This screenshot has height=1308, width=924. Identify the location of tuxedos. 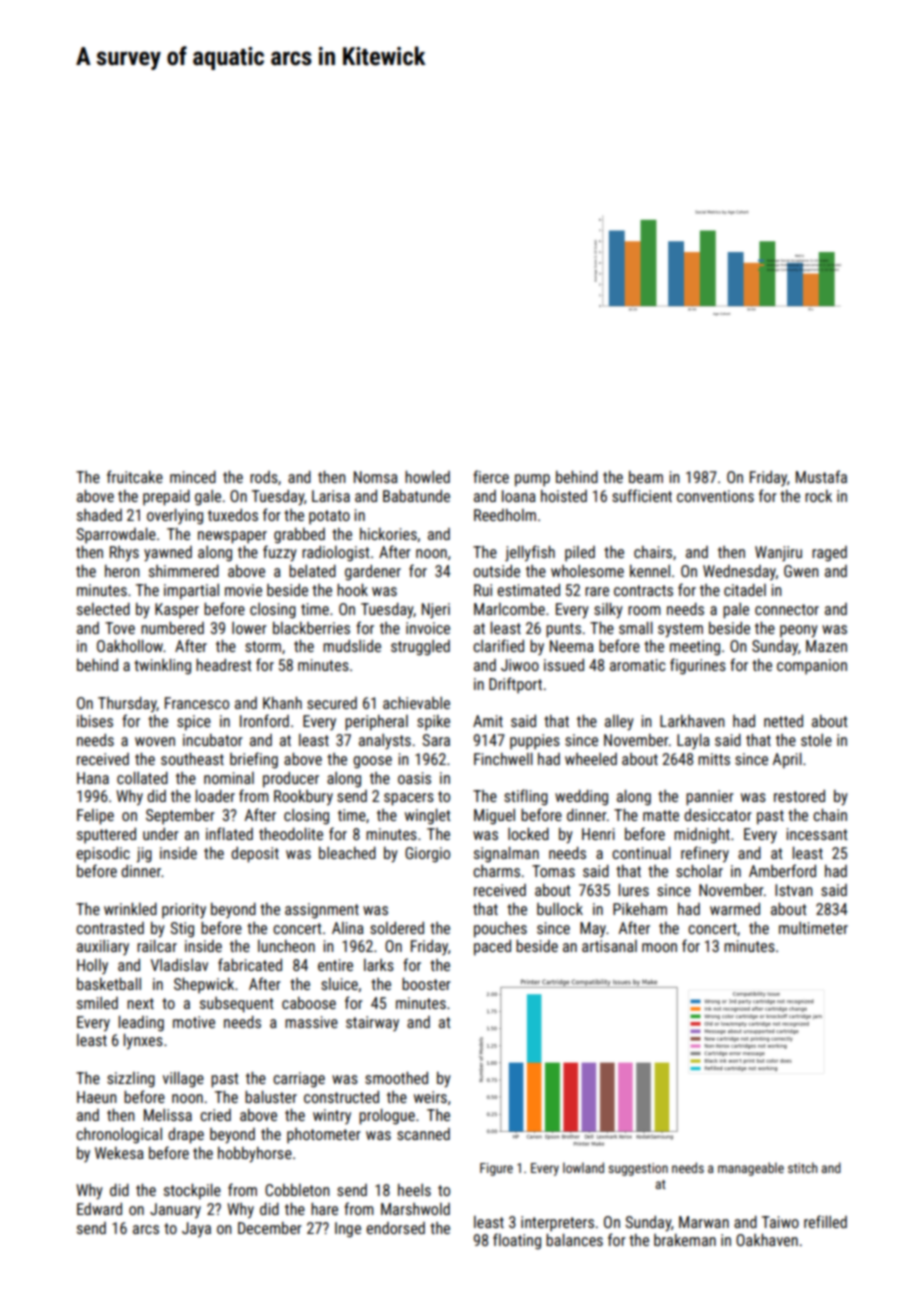
(233, 515).
